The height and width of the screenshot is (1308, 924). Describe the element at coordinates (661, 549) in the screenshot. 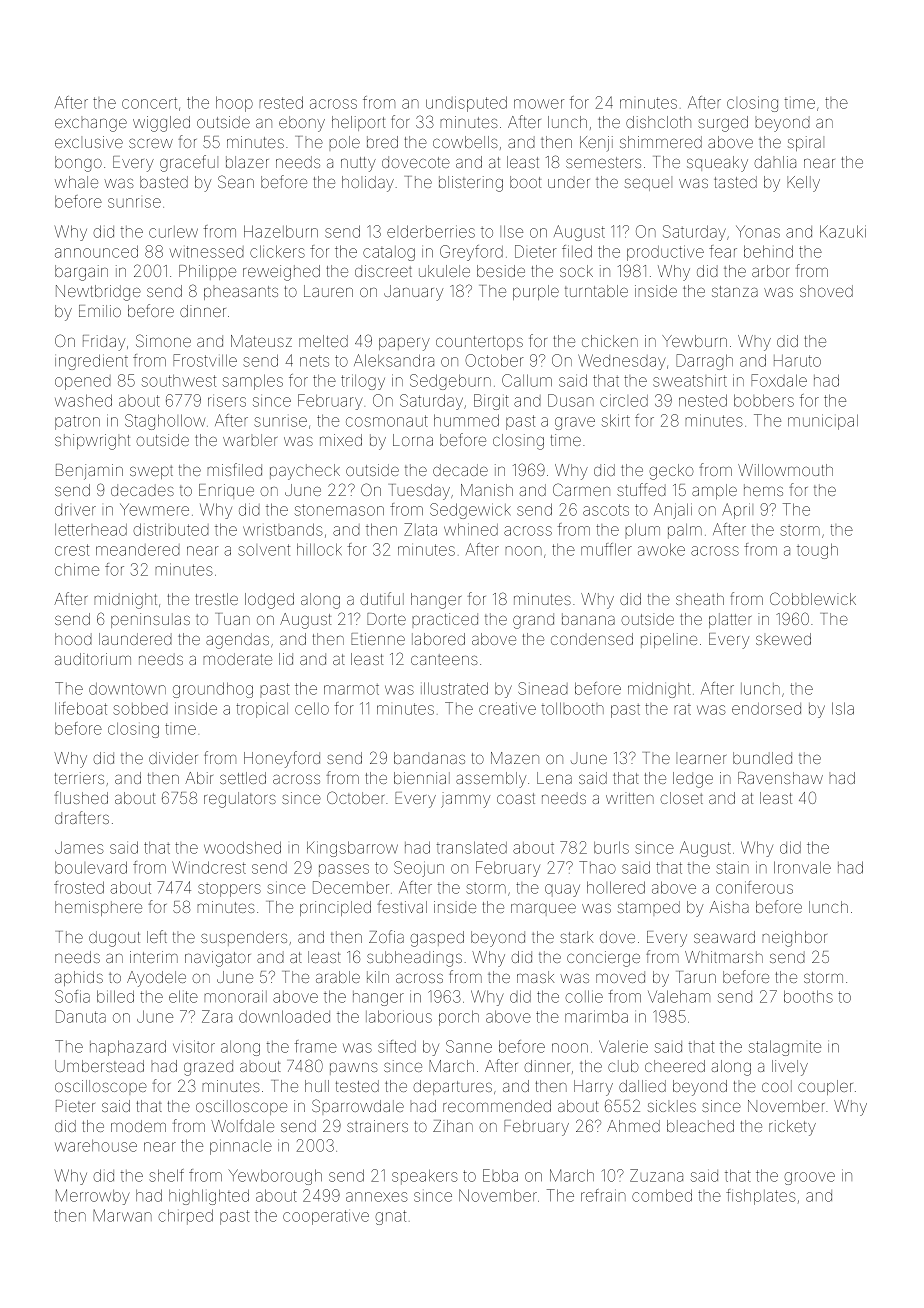

I see `awoke` at that location.
